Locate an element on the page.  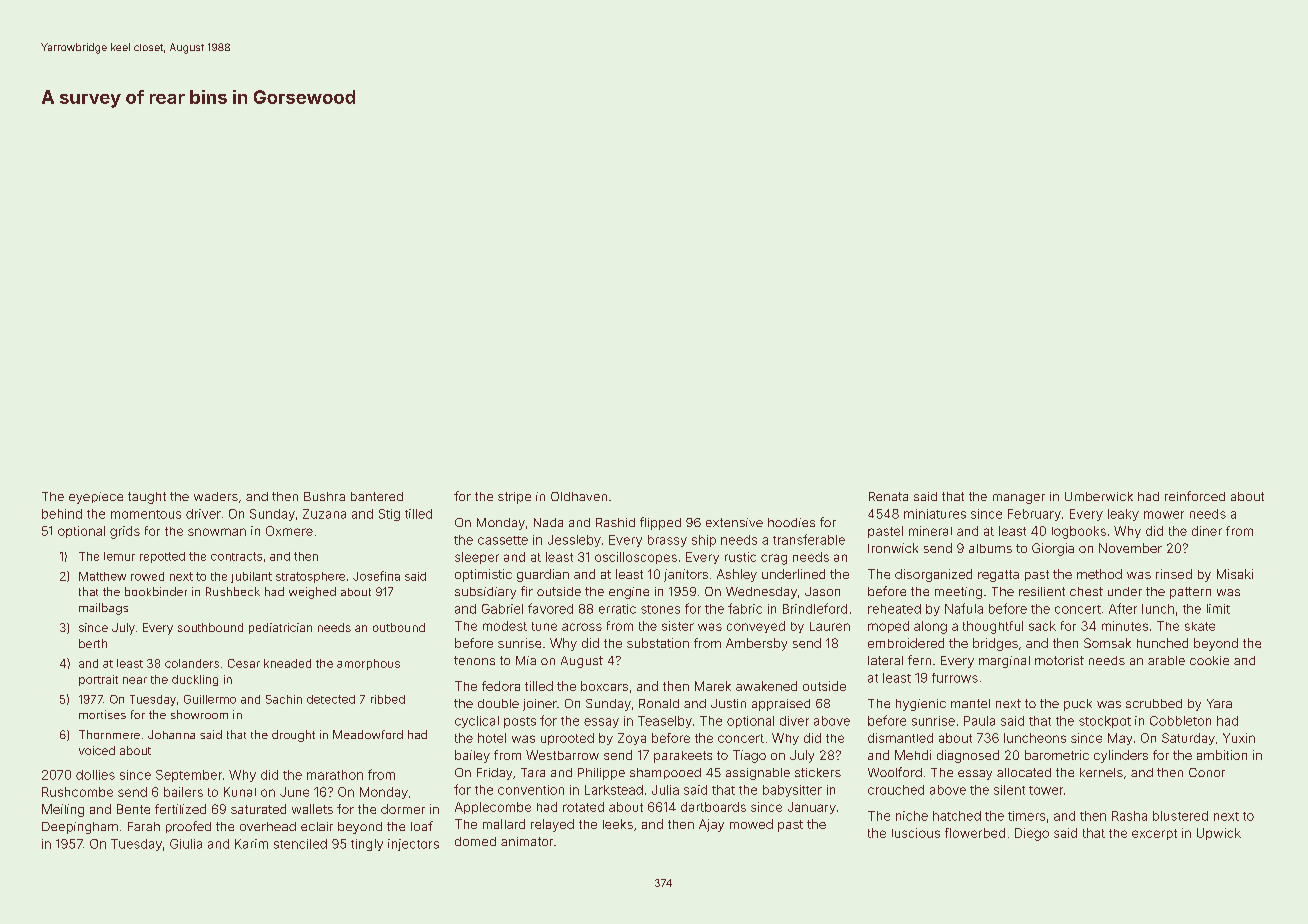
behind is located at coordinates (62, 514).
